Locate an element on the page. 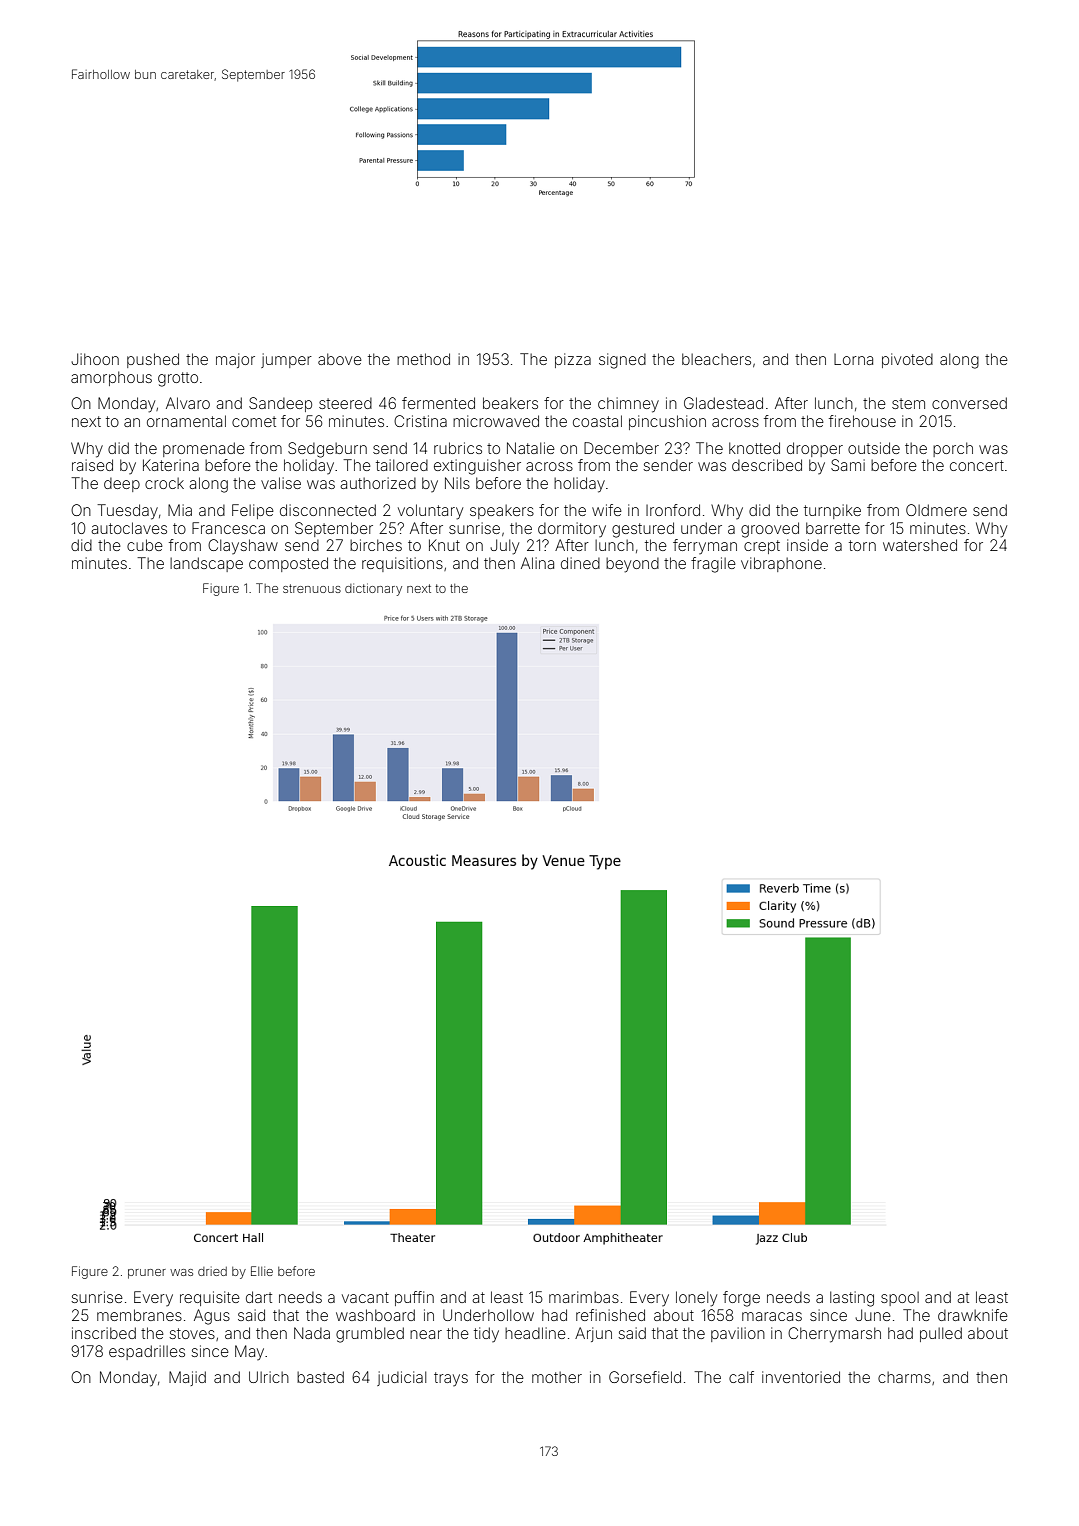 This page has height=1526, width=1079. judicial is located at coordinates (401, 1378).
